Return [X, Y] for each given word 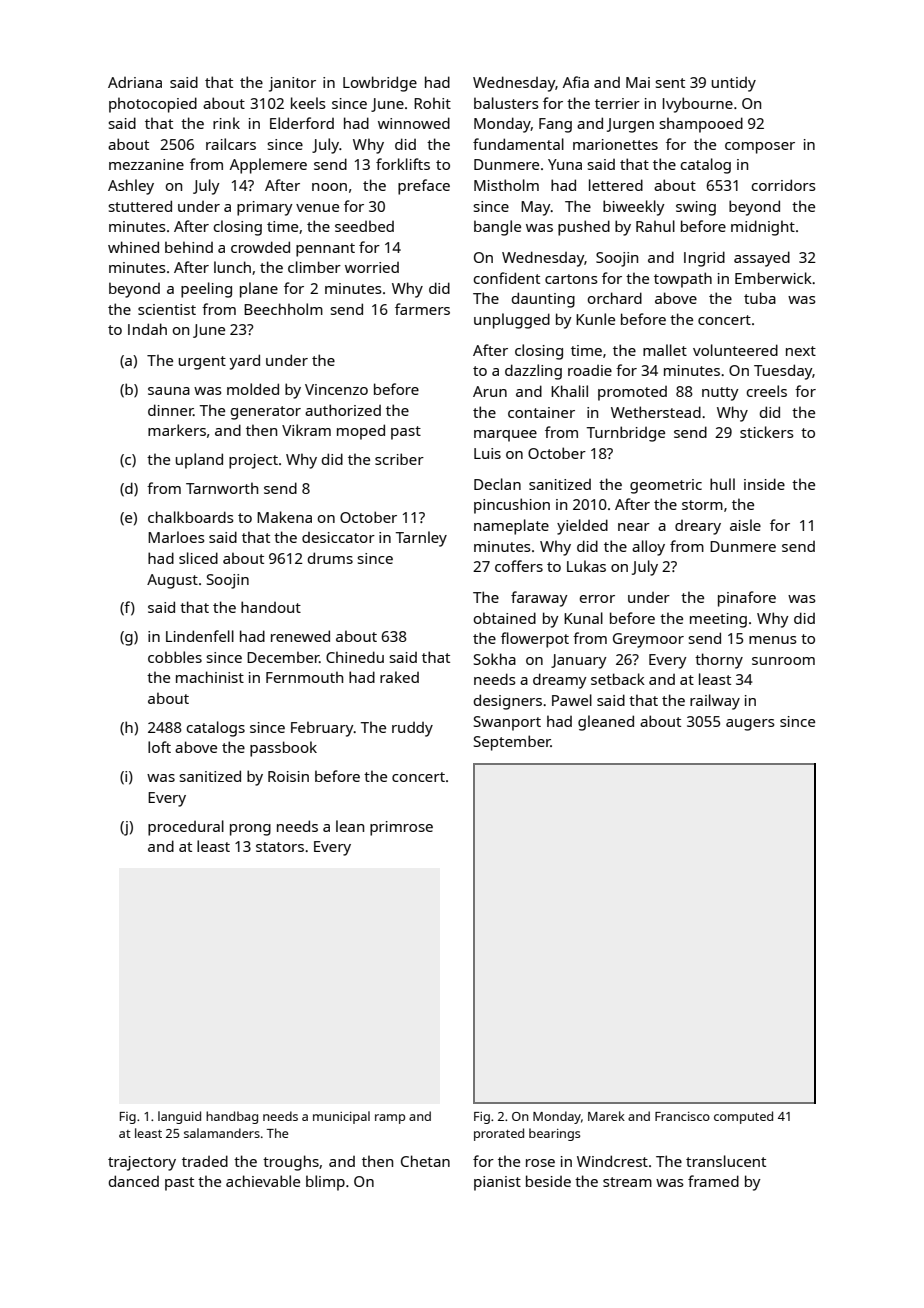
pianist [497, 1183]
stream [627, 1182]
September [512, 743]
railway [715, 702]
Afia [576, 82]
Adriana [135, 82]
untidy [734, 84]
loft [159, 747]
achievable [263, 1181]
